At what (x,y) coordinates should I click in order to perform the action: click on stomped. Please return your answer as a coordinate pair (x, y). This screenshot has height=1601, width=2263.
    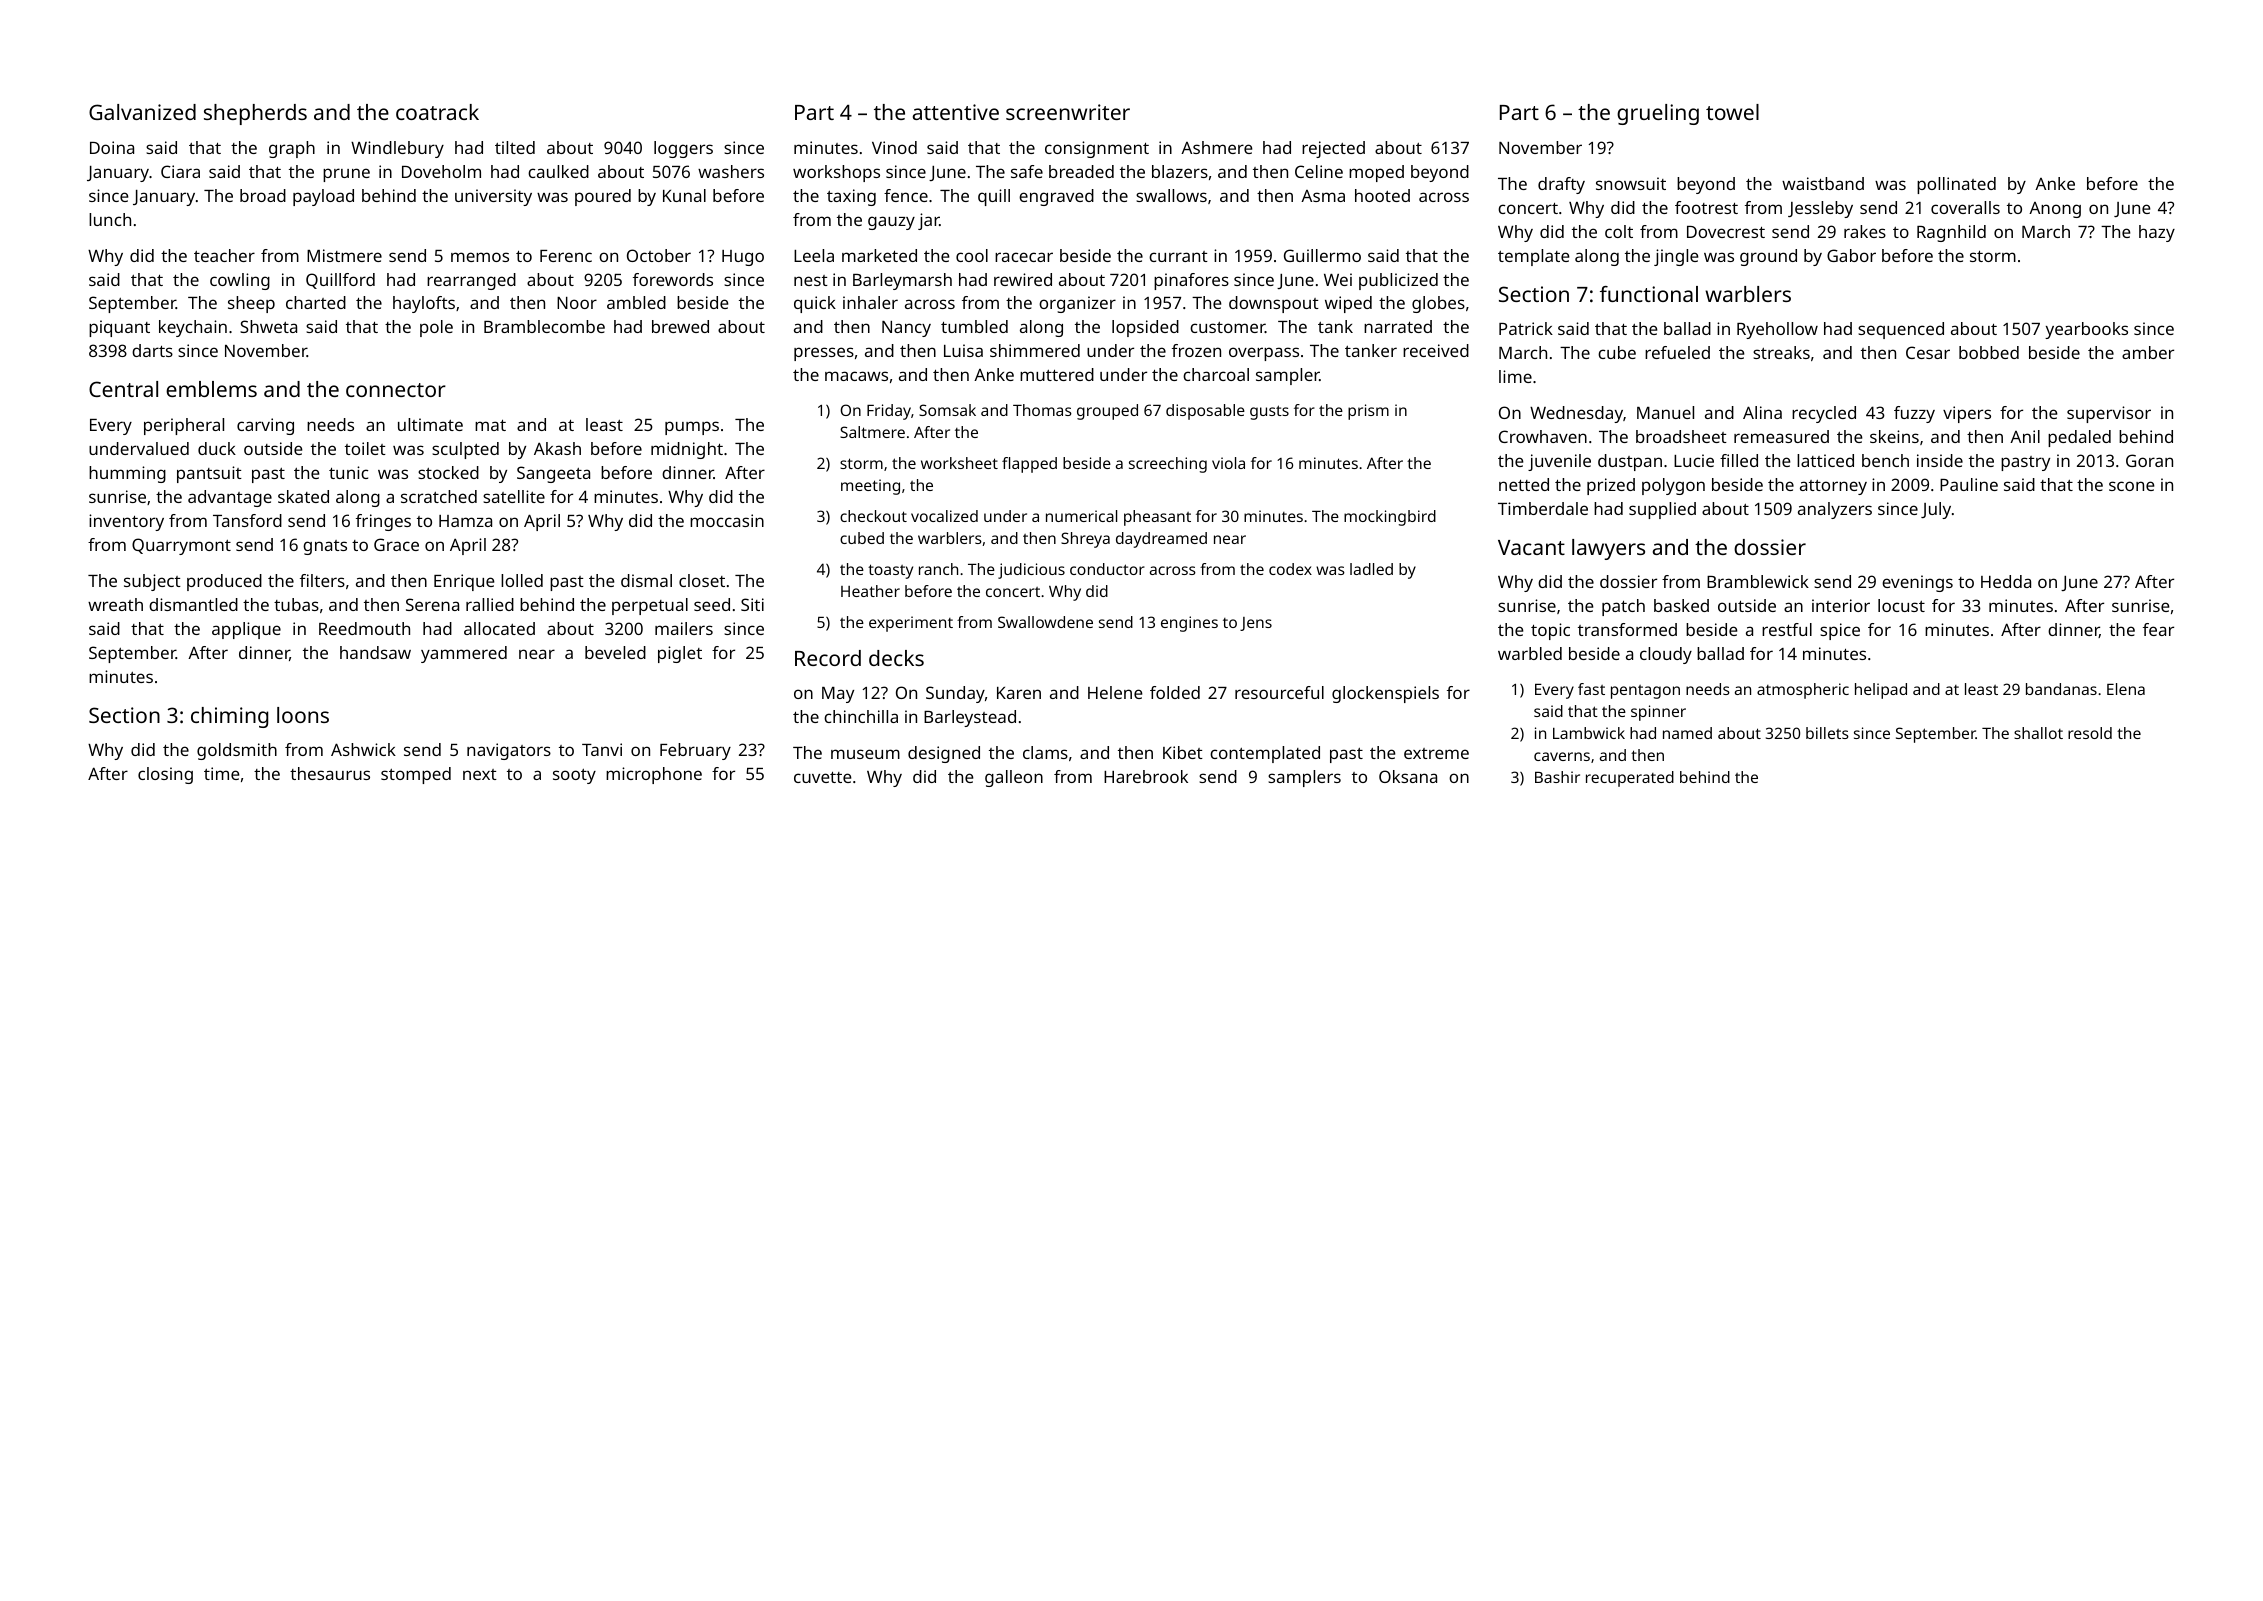
    Looking at the image, I should click on (416, 775).
